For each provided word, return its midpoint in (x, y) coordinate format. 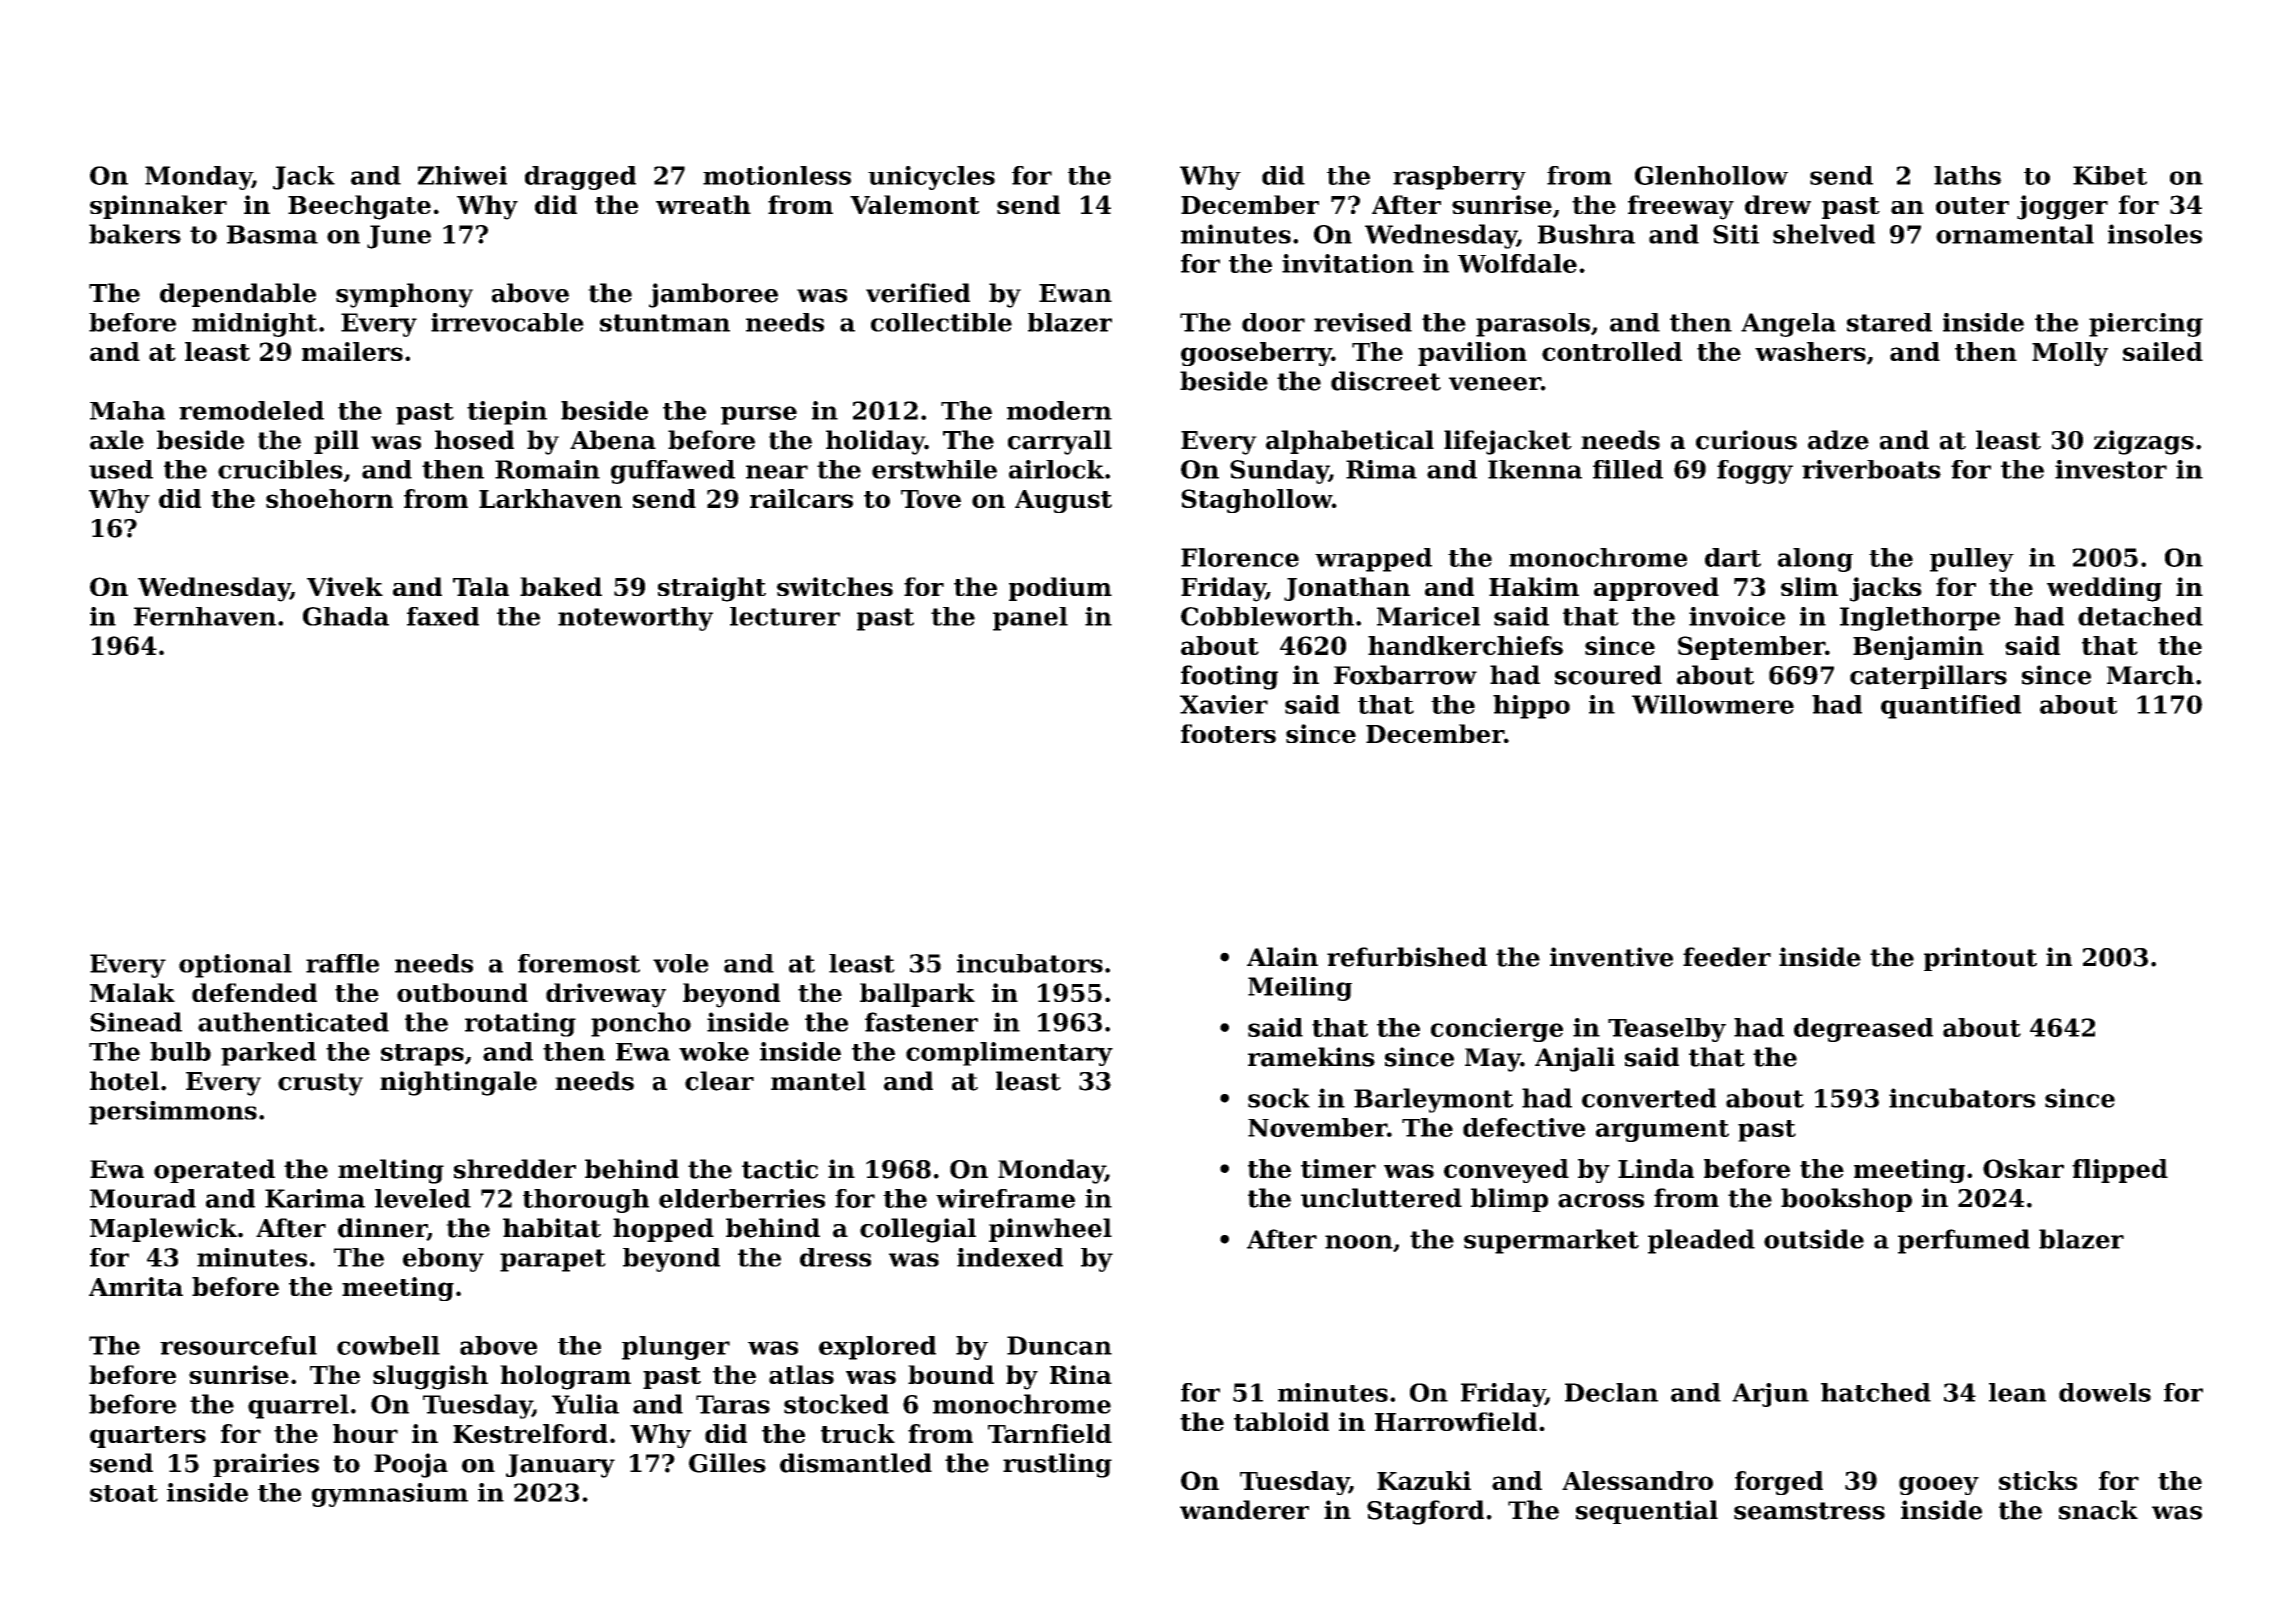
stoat (124, 1493)
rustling (1057, 1465)
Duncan (1059, 1345)
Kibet (2110, 175)
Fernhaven (205, 616)
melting (391, 1171)
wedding (2104, 589)
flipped (2120, 1171)
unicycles (931, 178)
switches (835, 586)
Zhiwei (462, 175)
